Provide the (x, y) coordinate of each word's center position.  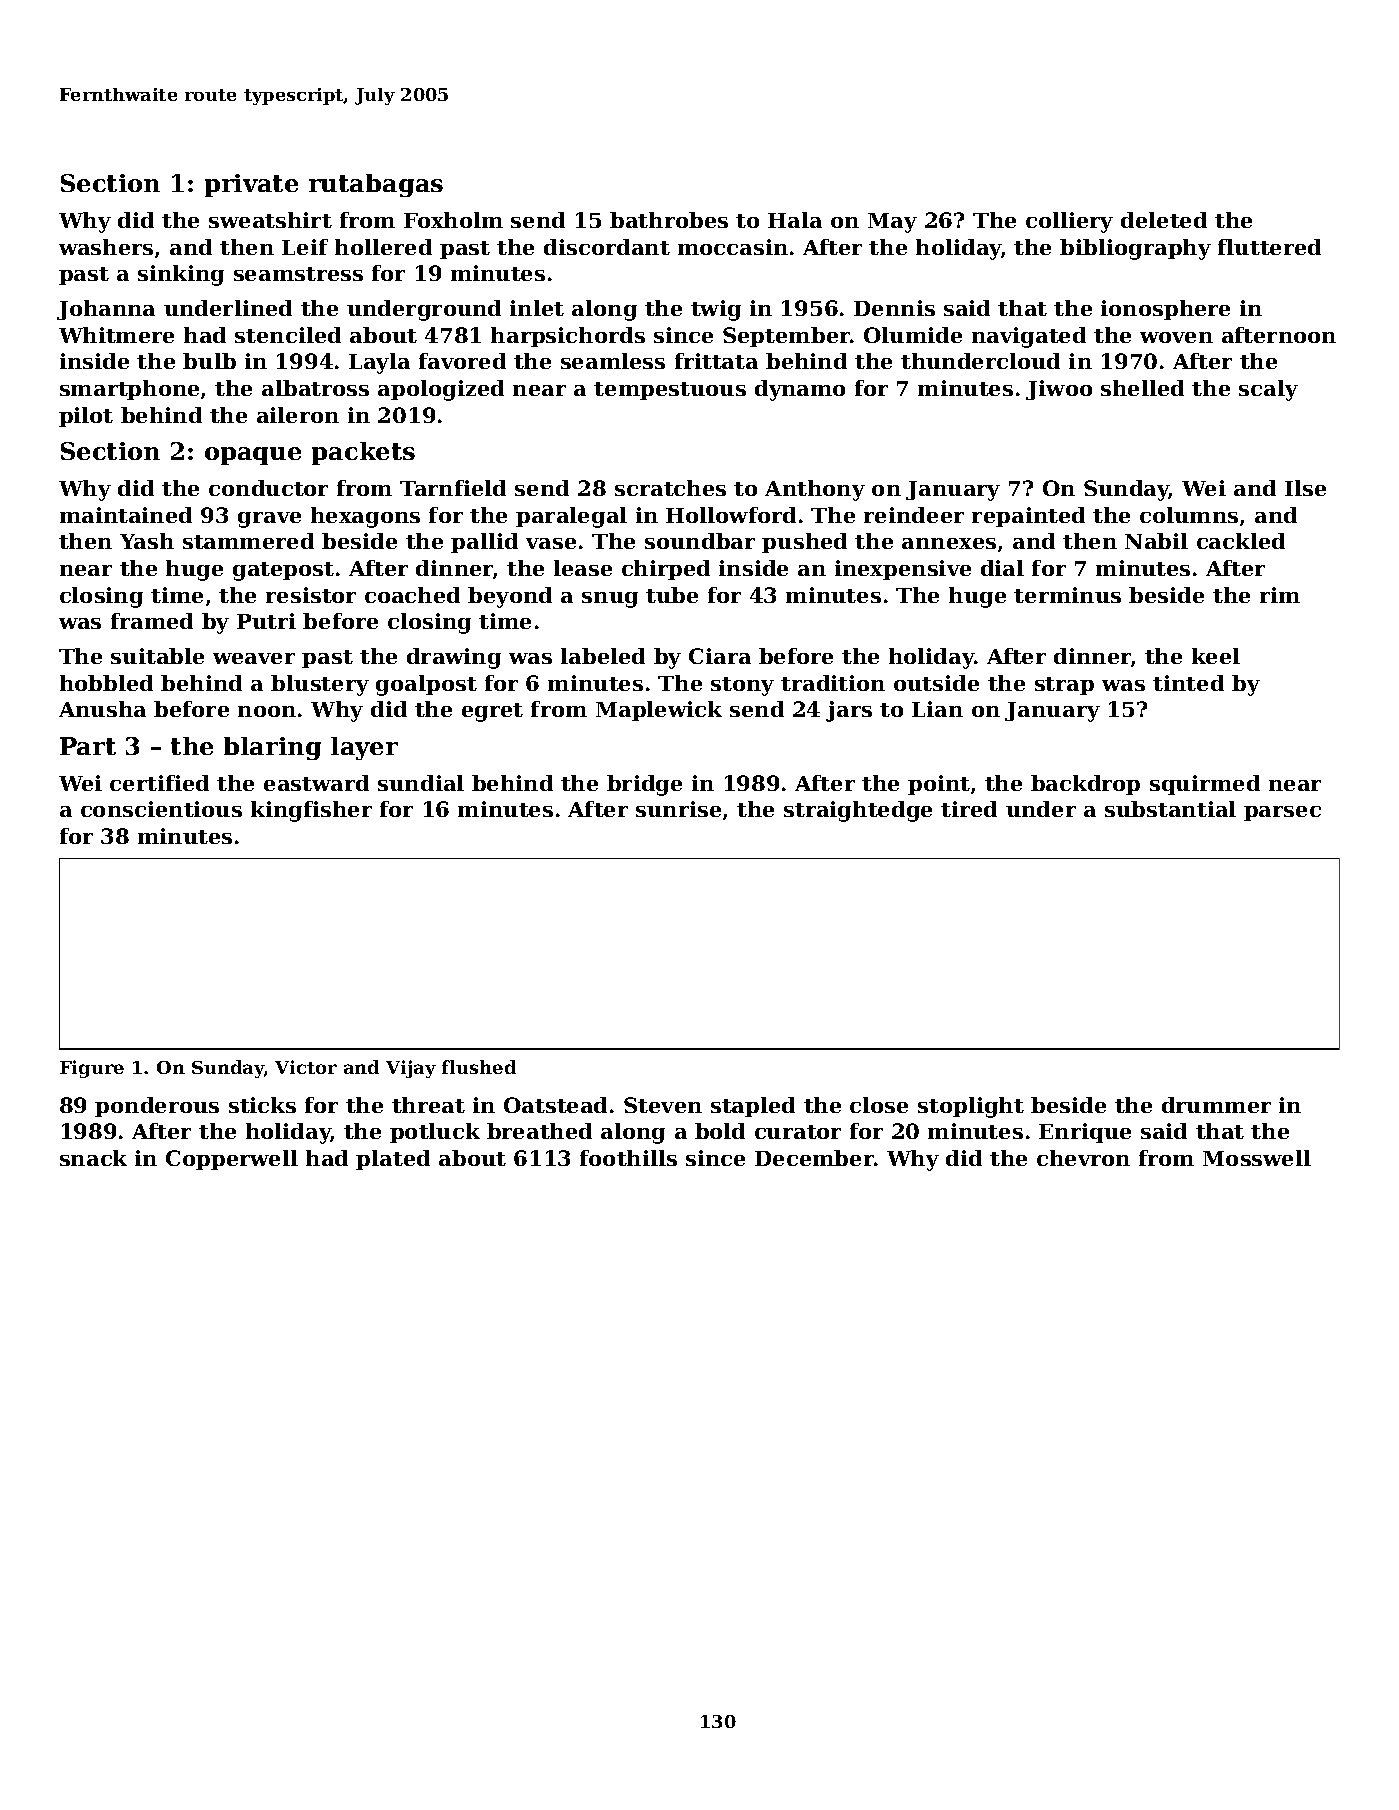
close (879, 1105)
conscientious (161, 809)
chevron (1083, 1158)
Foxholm (453, 220)
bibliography (1135, 249)
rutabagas (376, 185)
